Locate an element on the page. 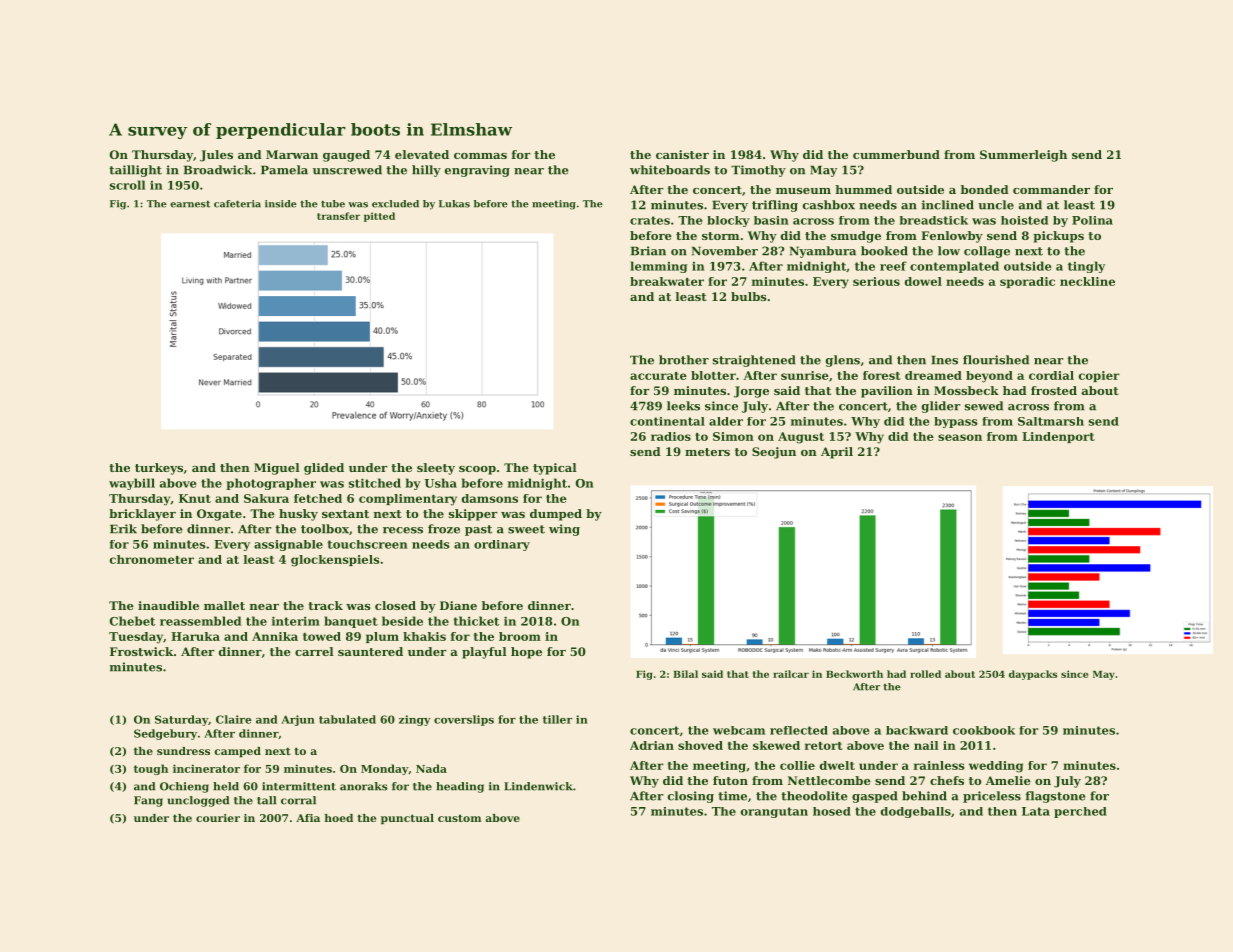 The height and width of the image is (952, 1233). Bilal is located at coordinates (685, 674).
